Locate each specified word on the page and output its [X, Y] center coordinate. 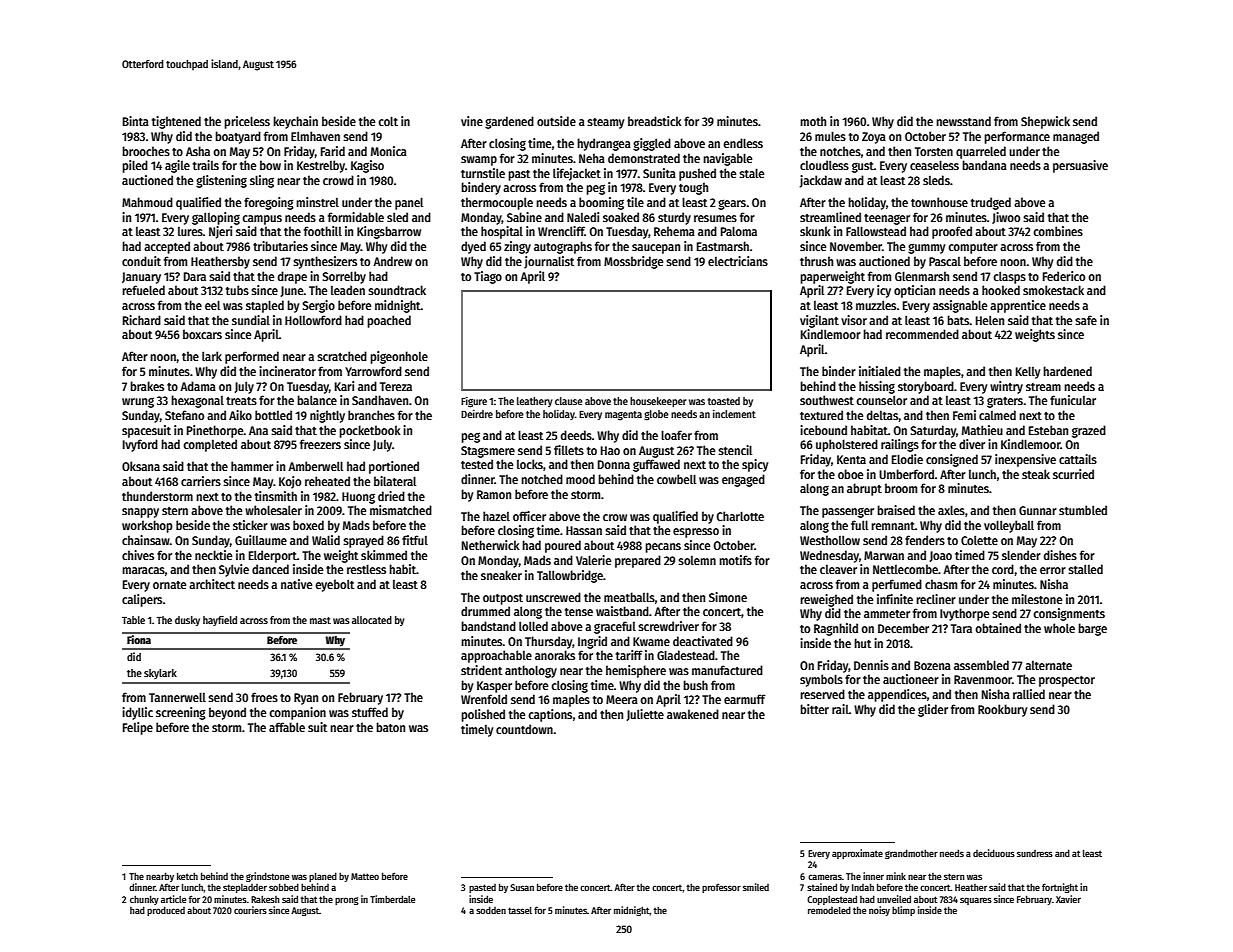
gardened [509, 122]
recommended [922, 334]
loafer [676, 435]
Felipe [138, 728]
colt [388, 121]
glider [933, 710]
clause [569, 401]
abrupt [864, 489]
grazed [1089, 431]
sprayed [363, 541]
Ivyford [140, 445]
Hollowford [313, 320]
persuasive [1080, 166]
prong [347, 901]
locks [530, 464]
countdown [524, 729]
